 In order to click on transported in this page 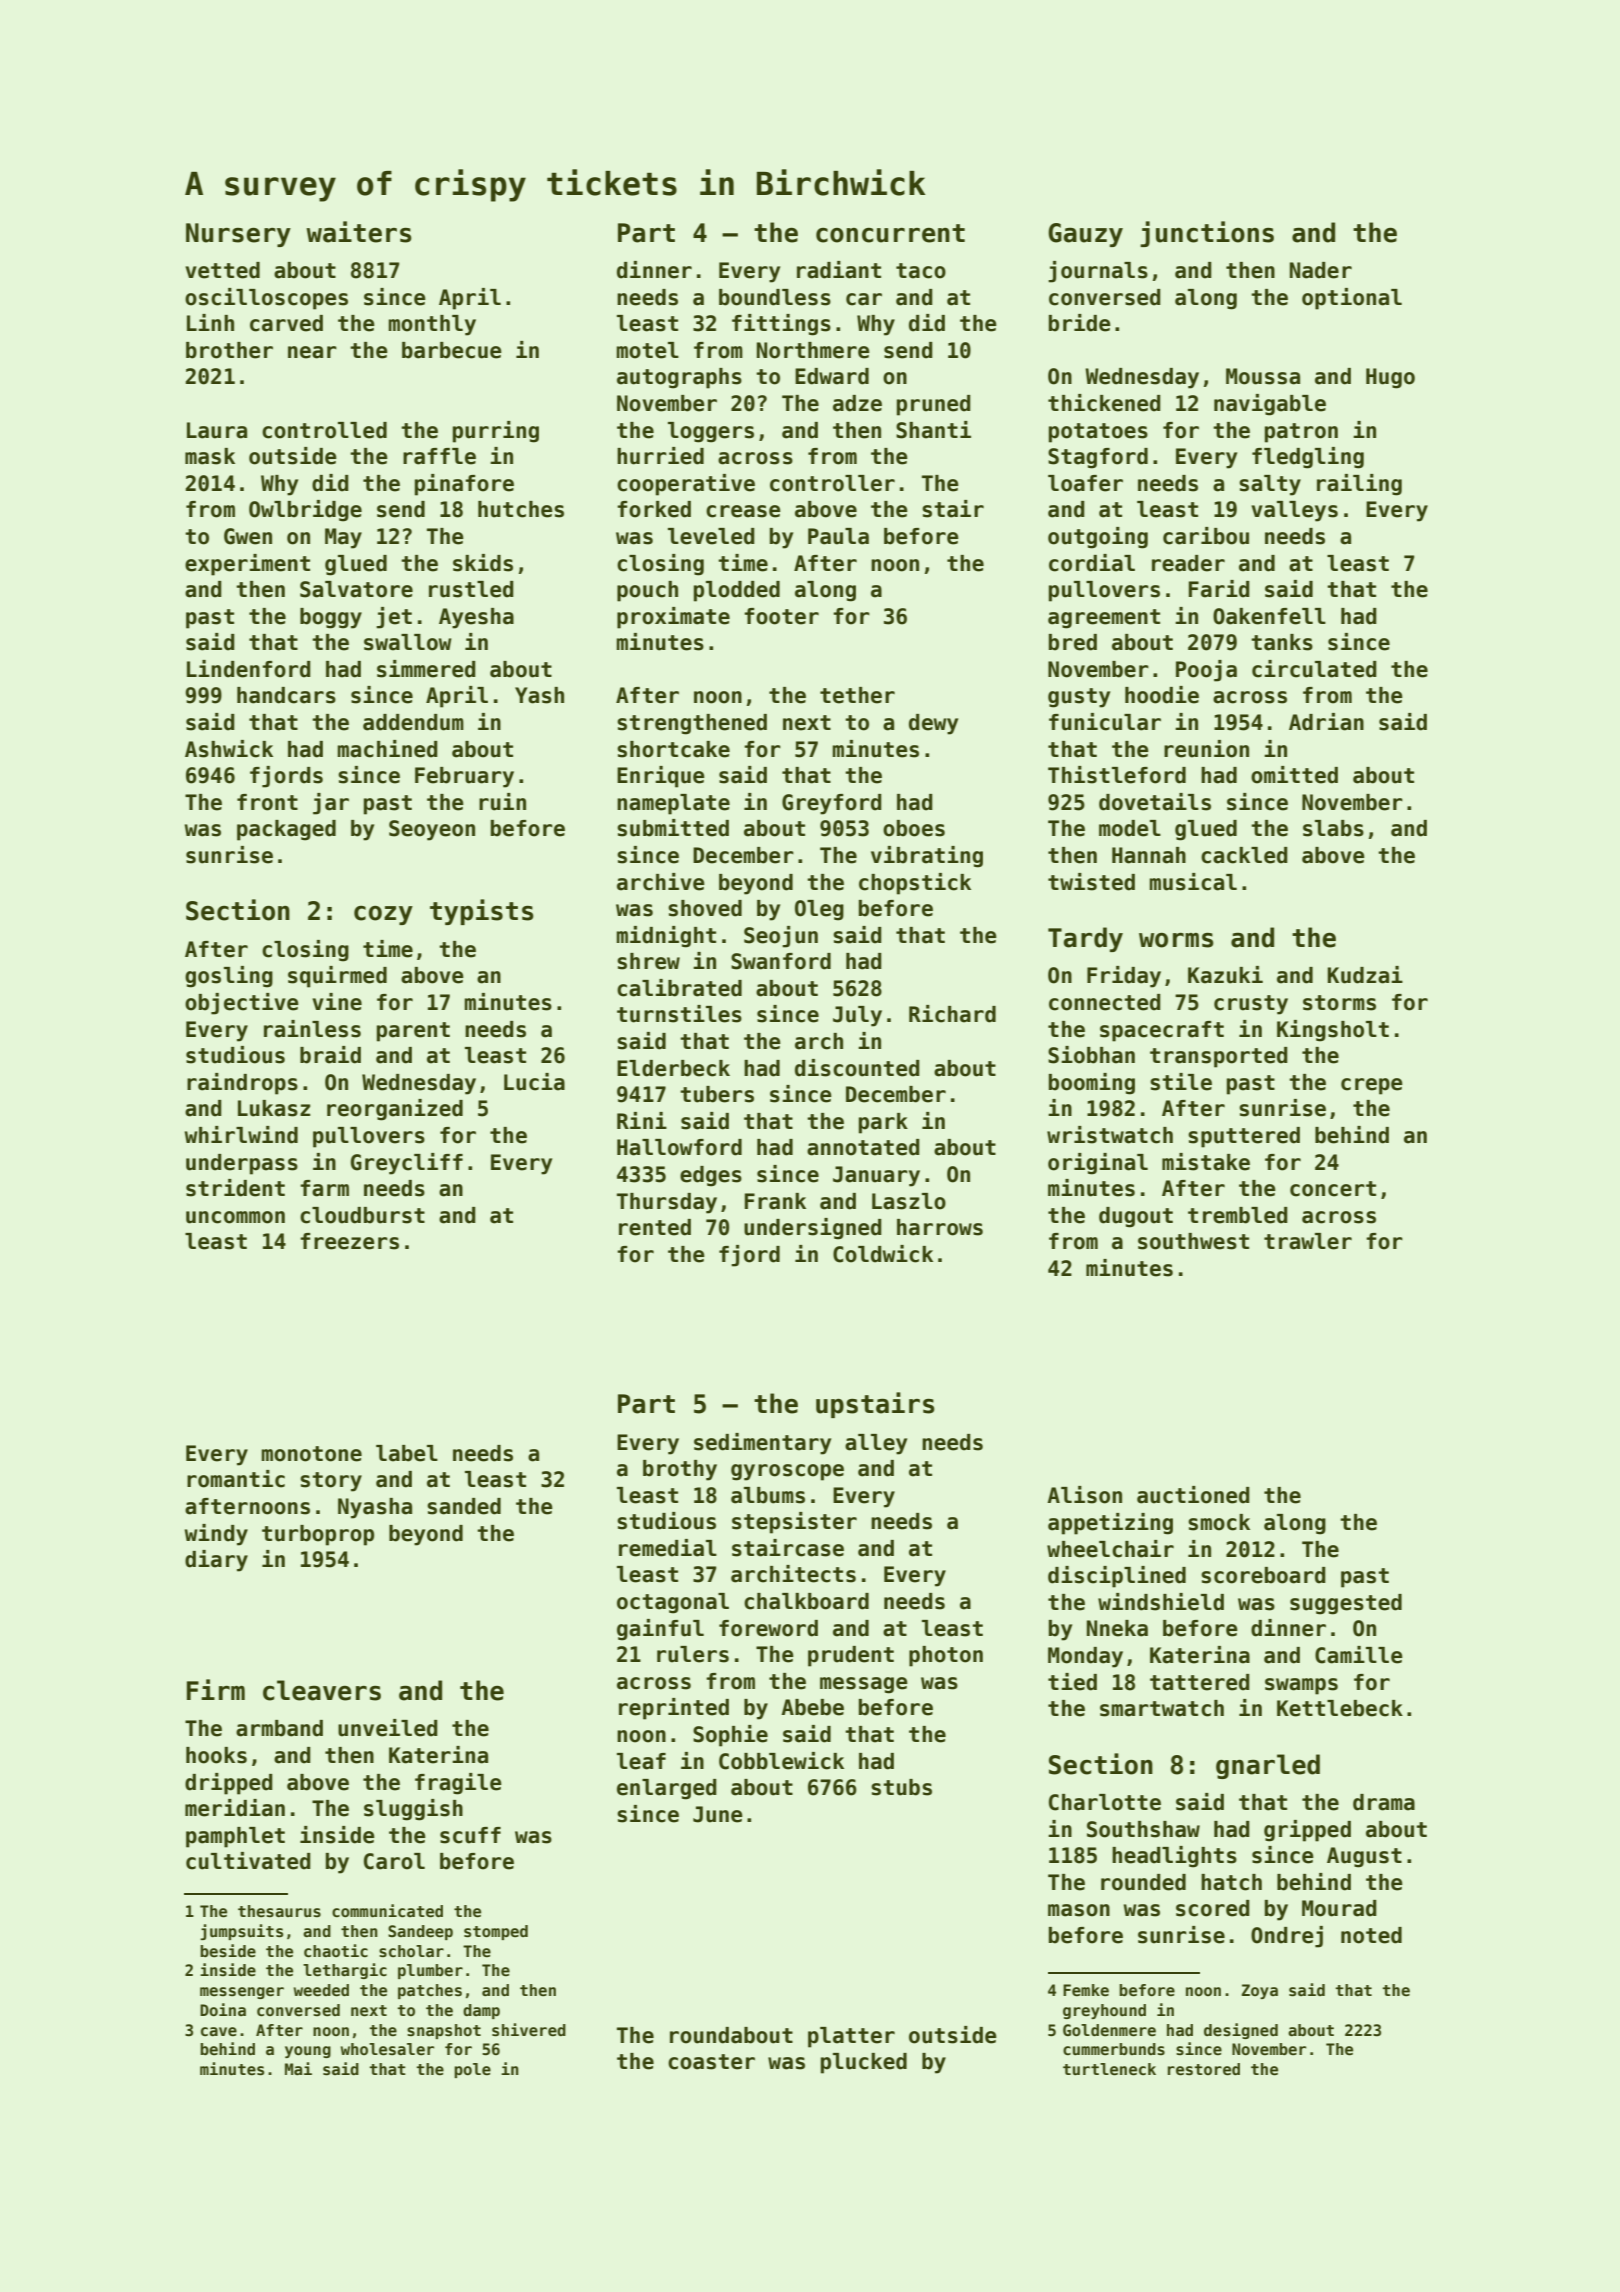, I will do `click(1219, 1057)`.
